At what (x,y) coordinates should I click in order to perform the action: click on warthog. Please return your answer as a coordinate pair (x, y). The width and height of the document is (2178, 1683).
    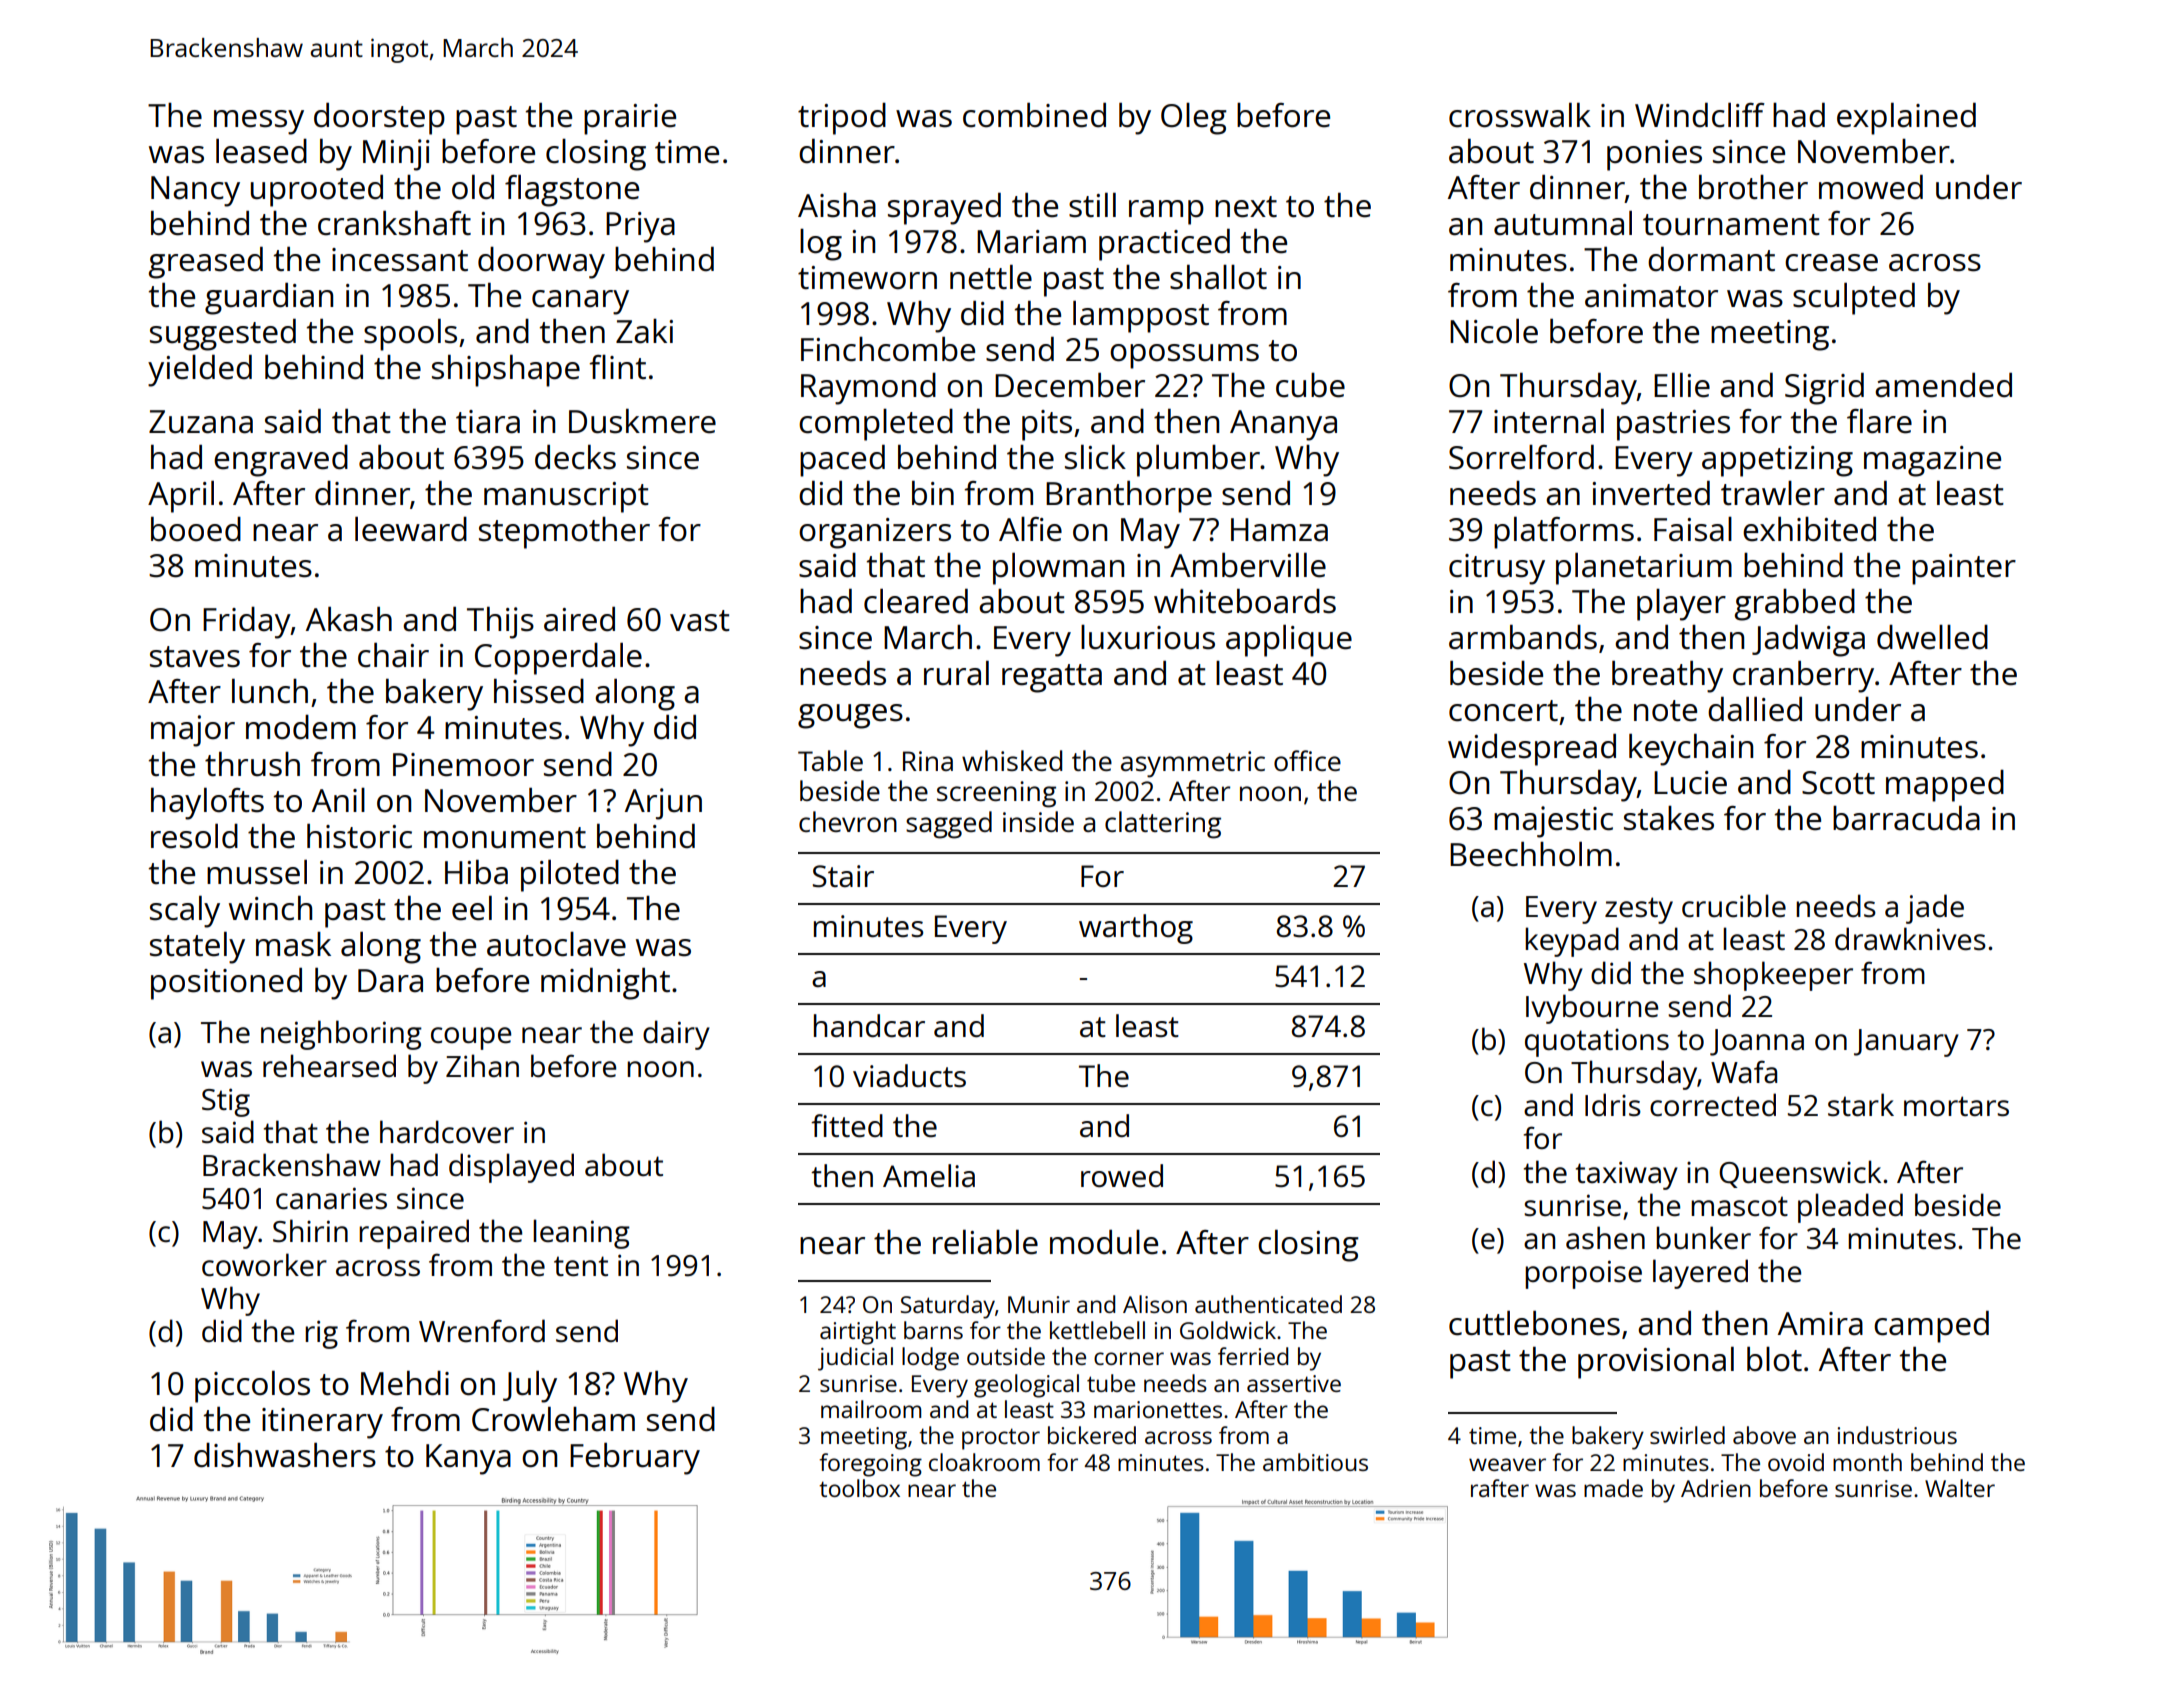
    Looking at the image, I should click on (1136, 929).
